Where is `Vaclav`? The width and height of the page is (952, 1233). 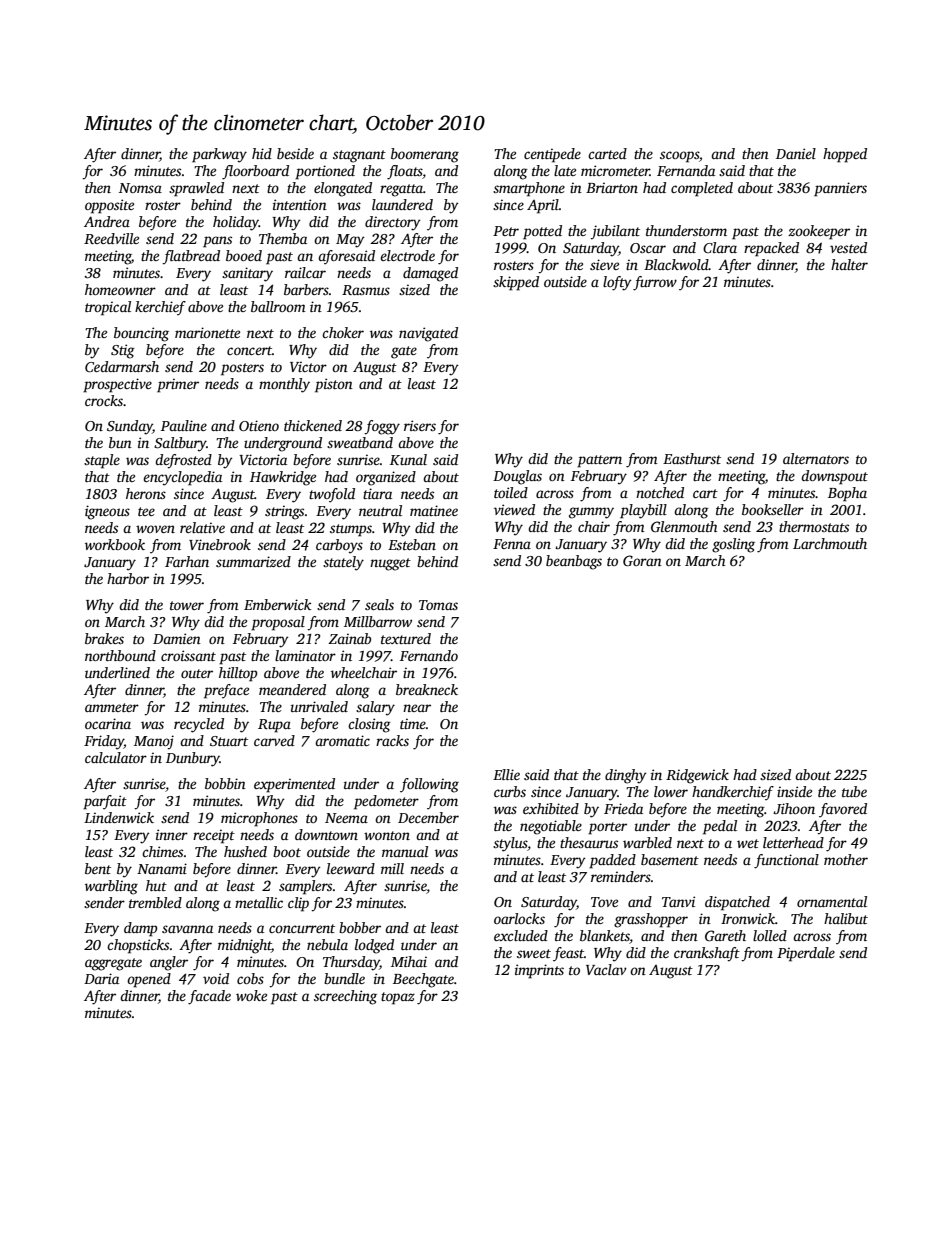 Vaclav is located at coordinates (606, 969).
